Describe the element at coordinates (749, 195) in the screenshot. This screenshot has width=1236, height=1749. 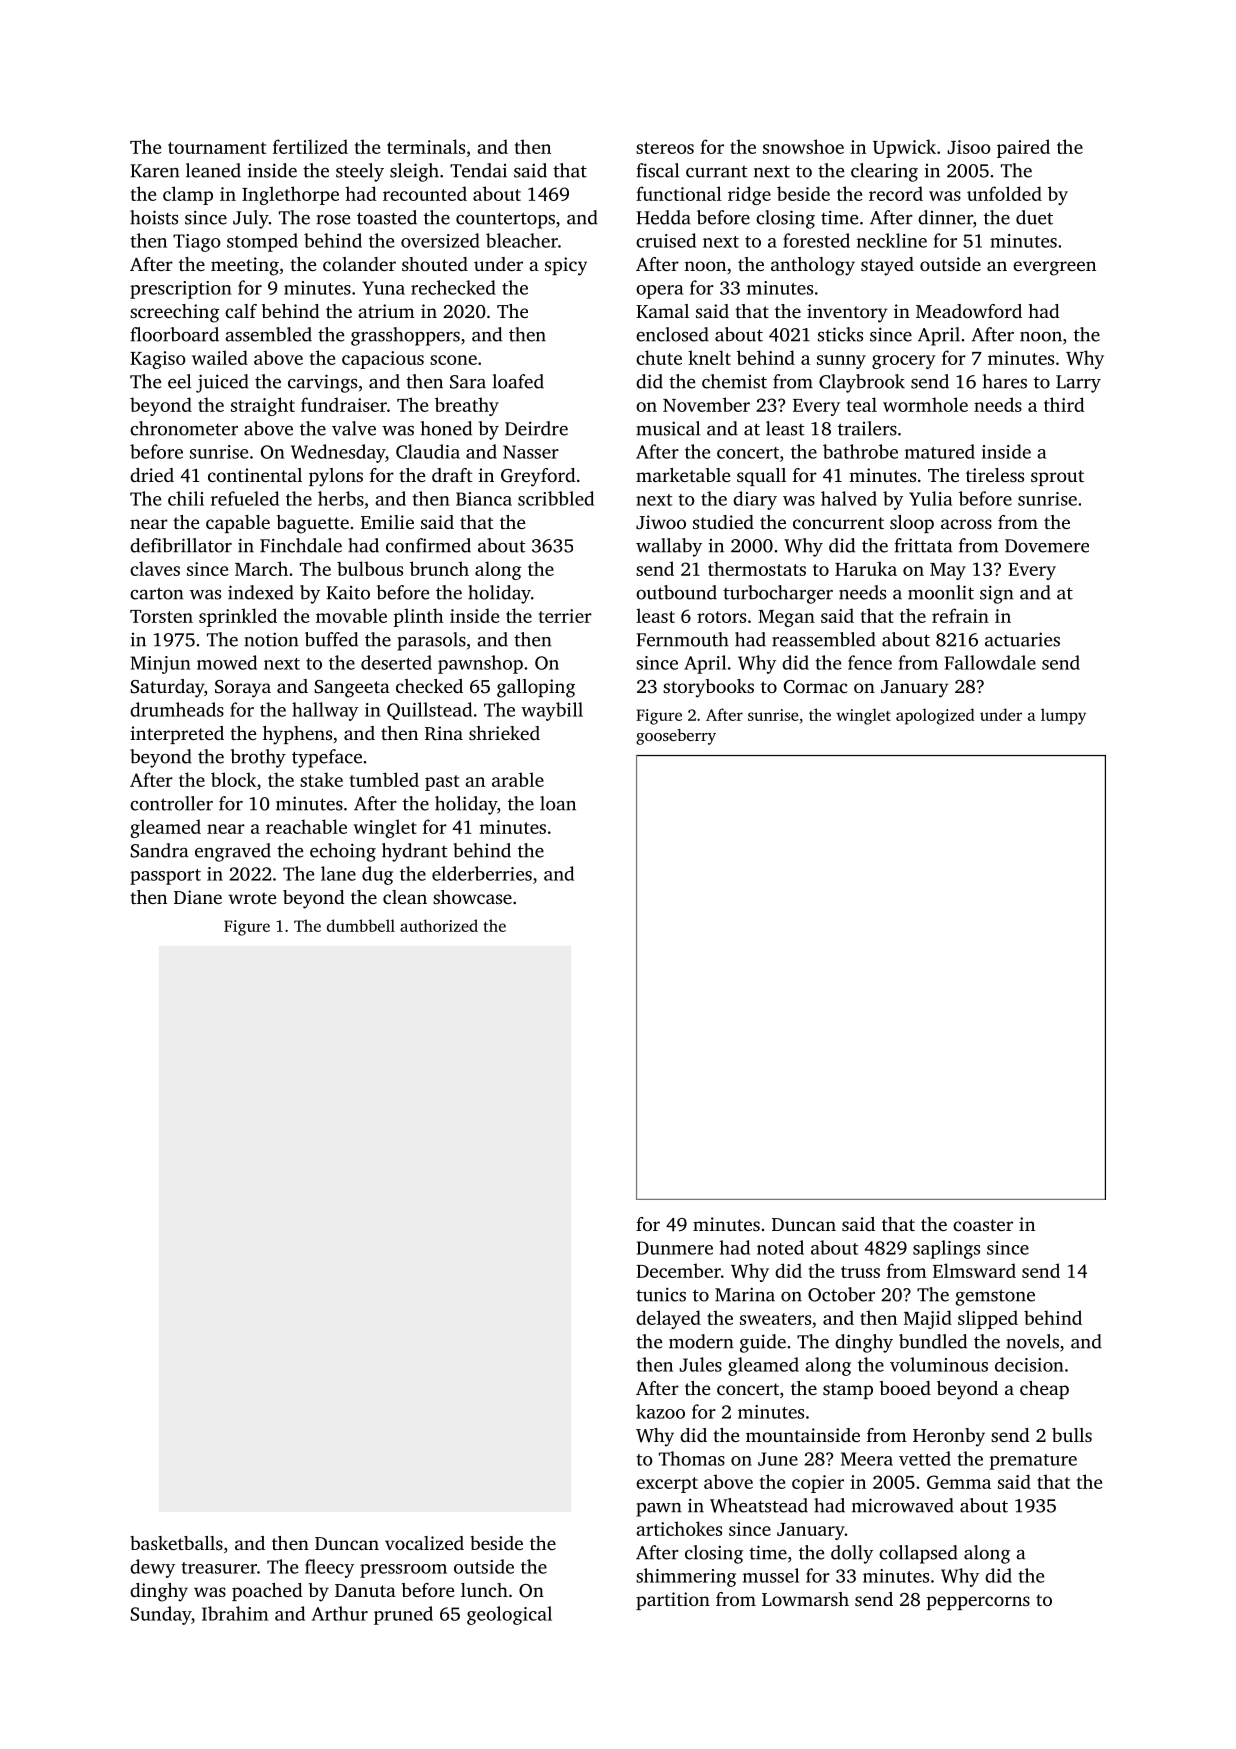
I see `ridge` at that location.
